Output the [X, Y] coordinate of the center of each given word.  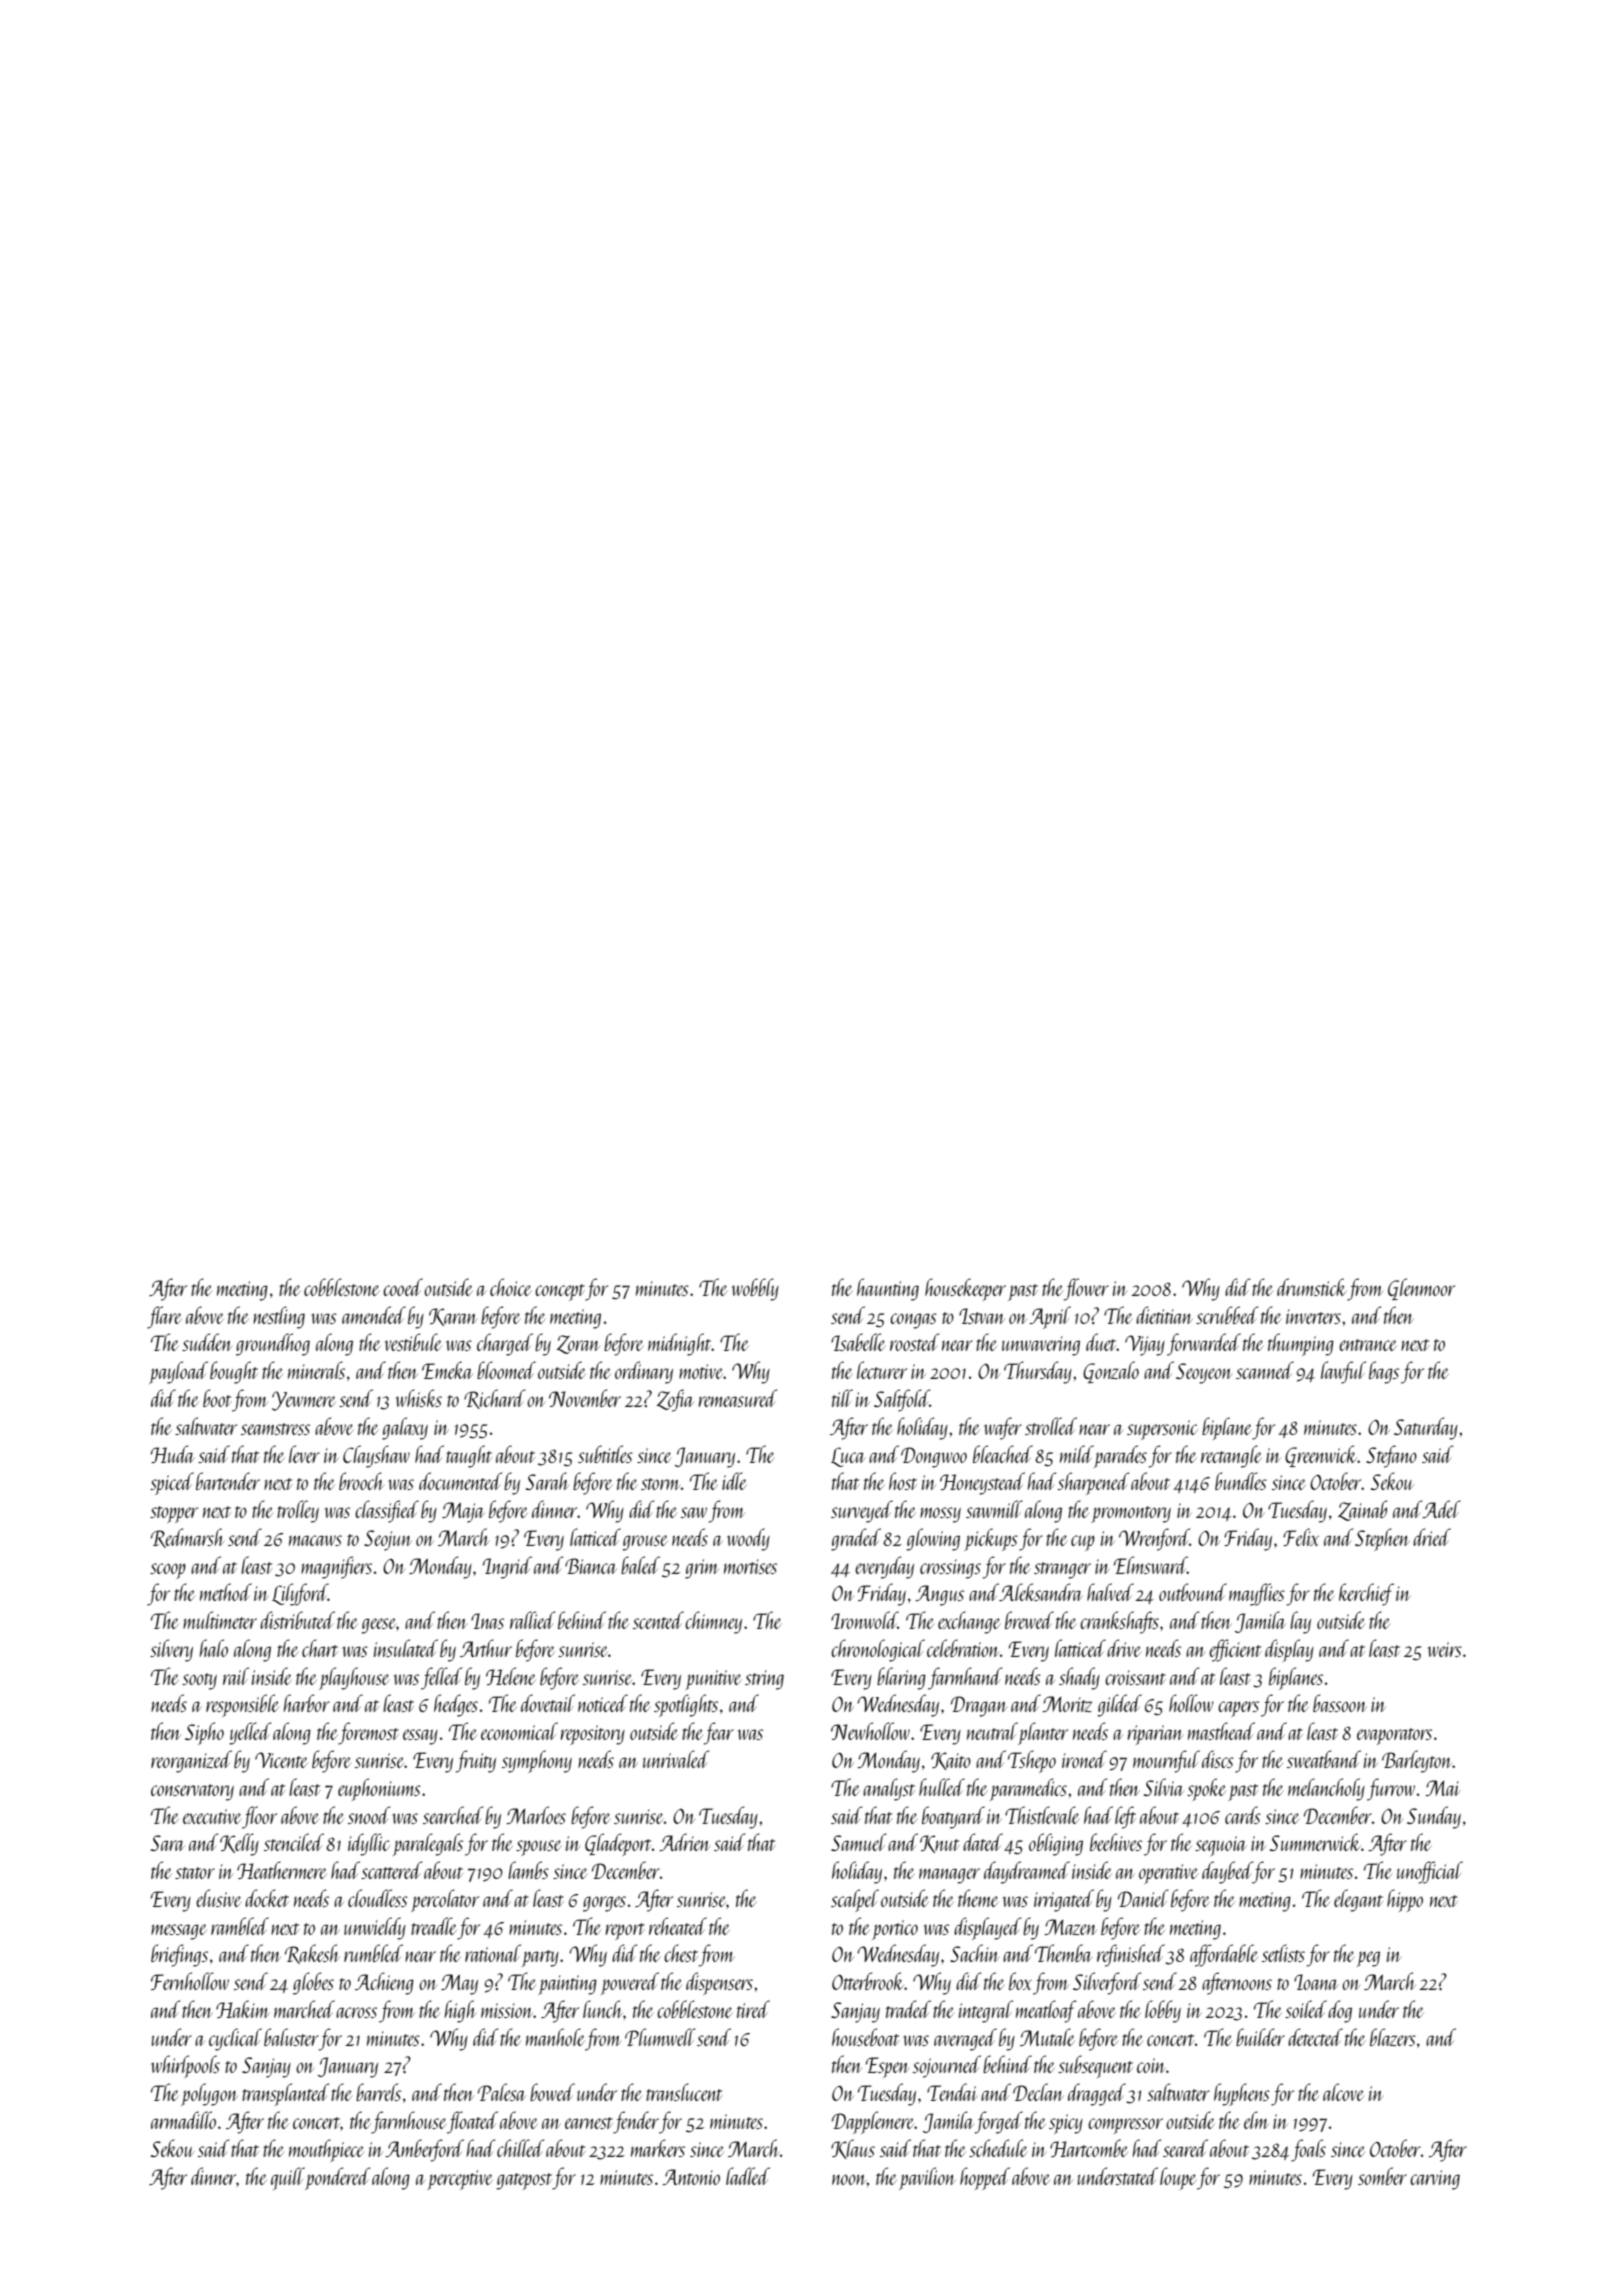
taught [469, 1456]
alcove [1343, 2092]
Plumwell [660, 2037]
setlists [1283, 1953]
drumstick [1312, 1287]
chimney [713, 1622]
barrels [378, 2092]
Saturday [1426, 1428]
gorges [604, 1904]
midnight [680, 1344]
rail [236, 1676]
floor [259, 1817]
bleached [1003, 1454]
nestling [279, 1317]
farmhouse [408, 2122]
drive [1124, 1648]
